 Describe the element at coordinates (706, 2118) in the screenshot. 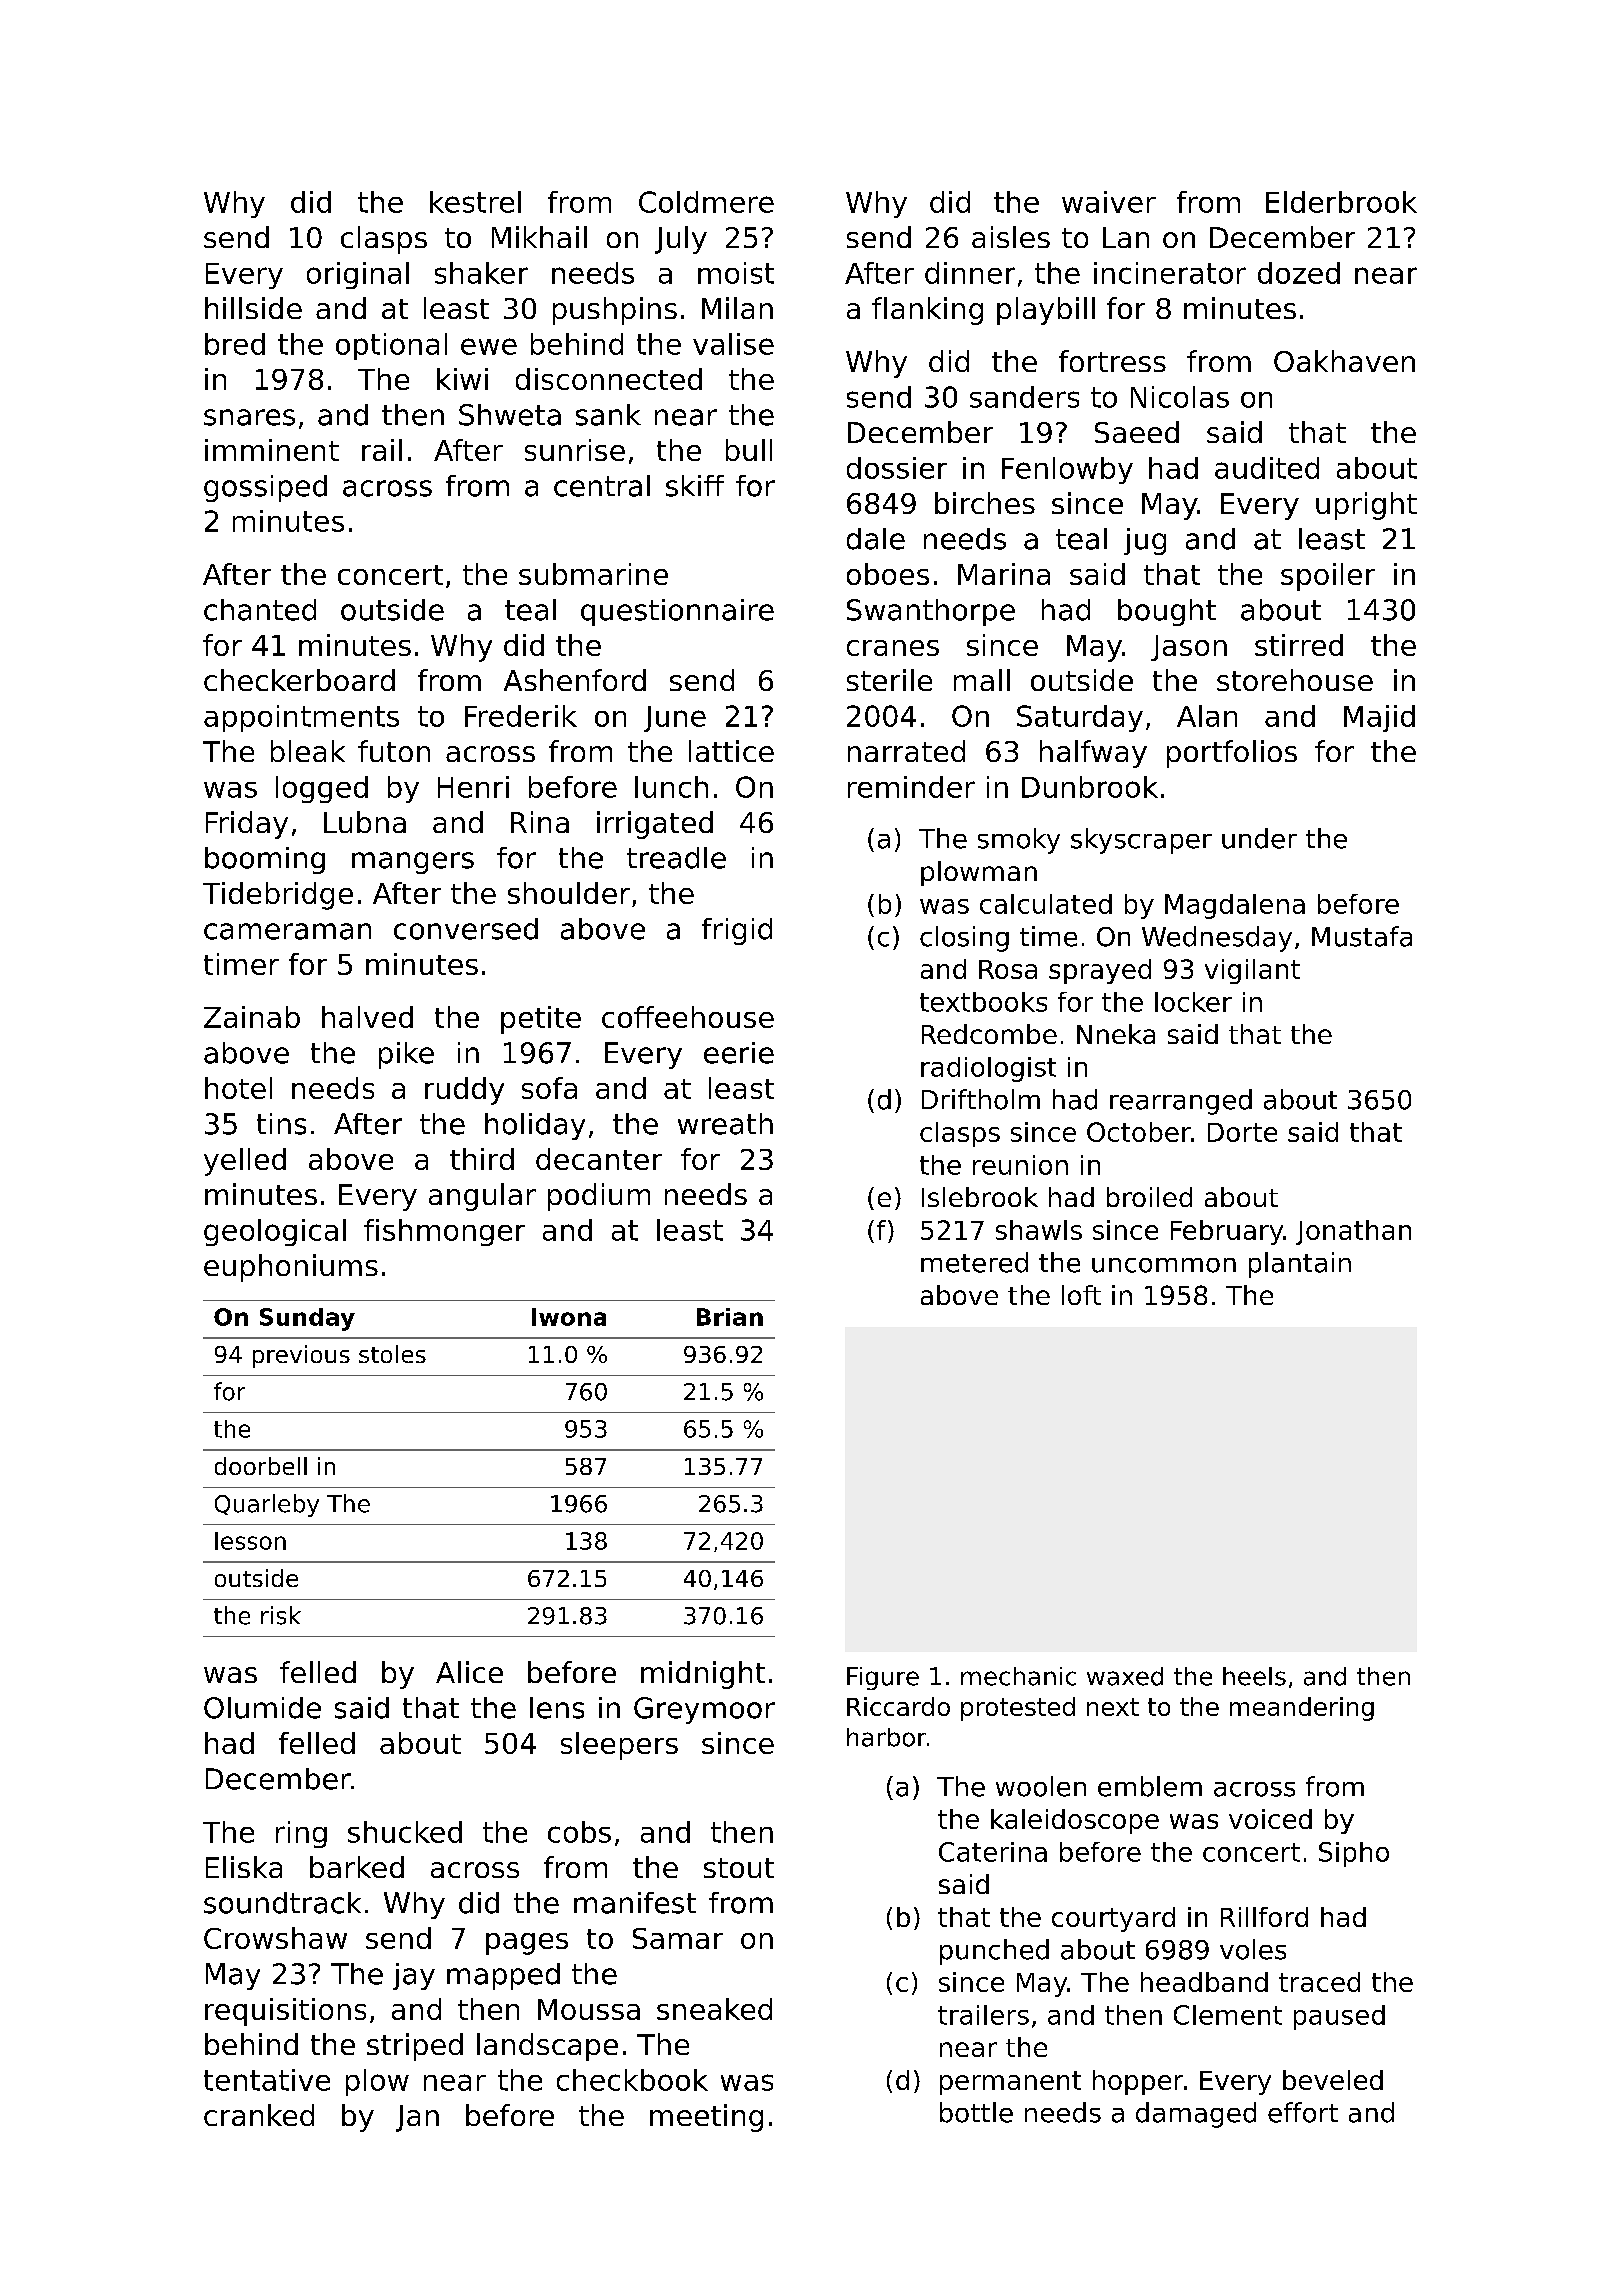

I see `meeting` at that location.
